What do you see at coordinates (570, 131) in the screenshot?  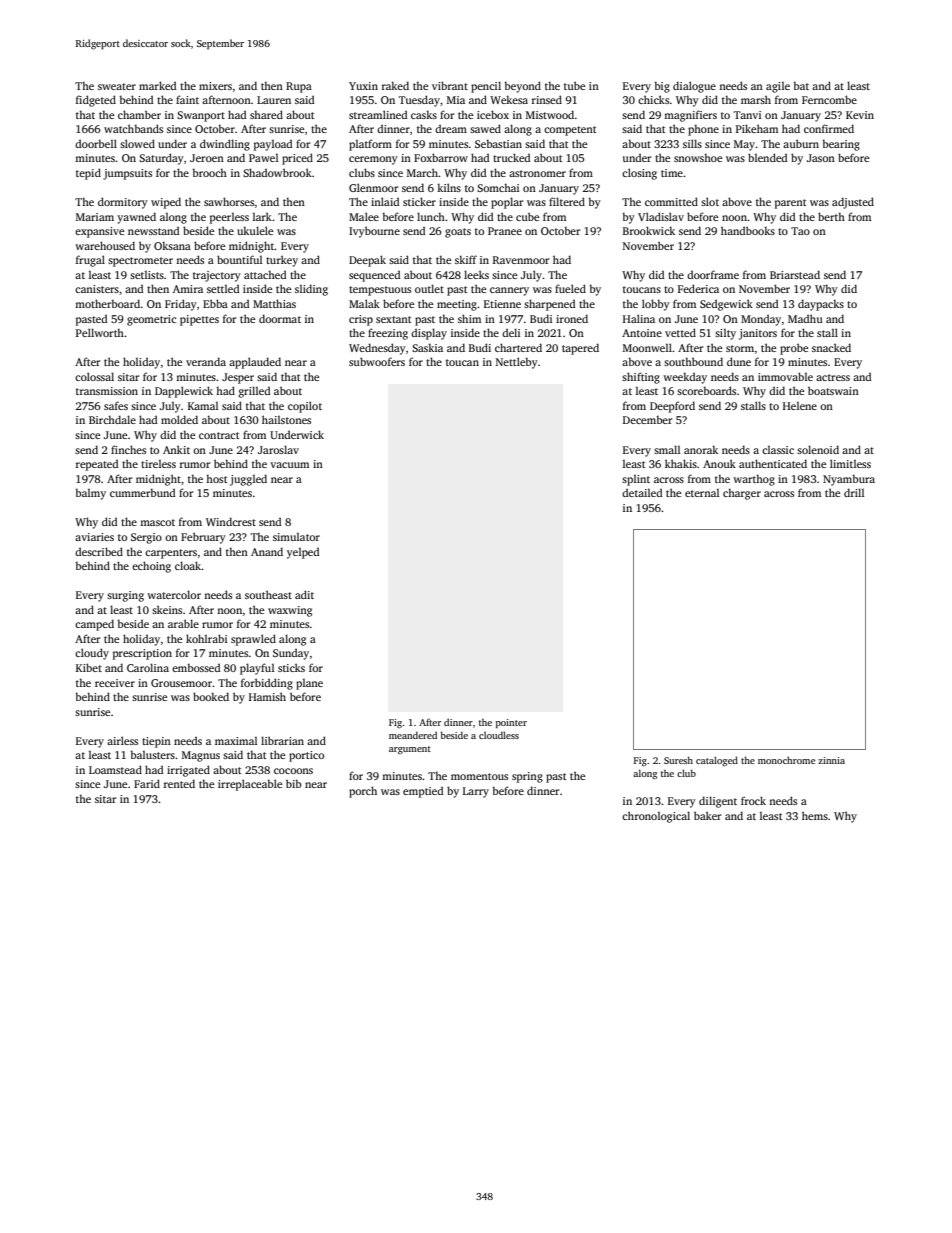 I see `competent` at bounding box center [570, 131].
